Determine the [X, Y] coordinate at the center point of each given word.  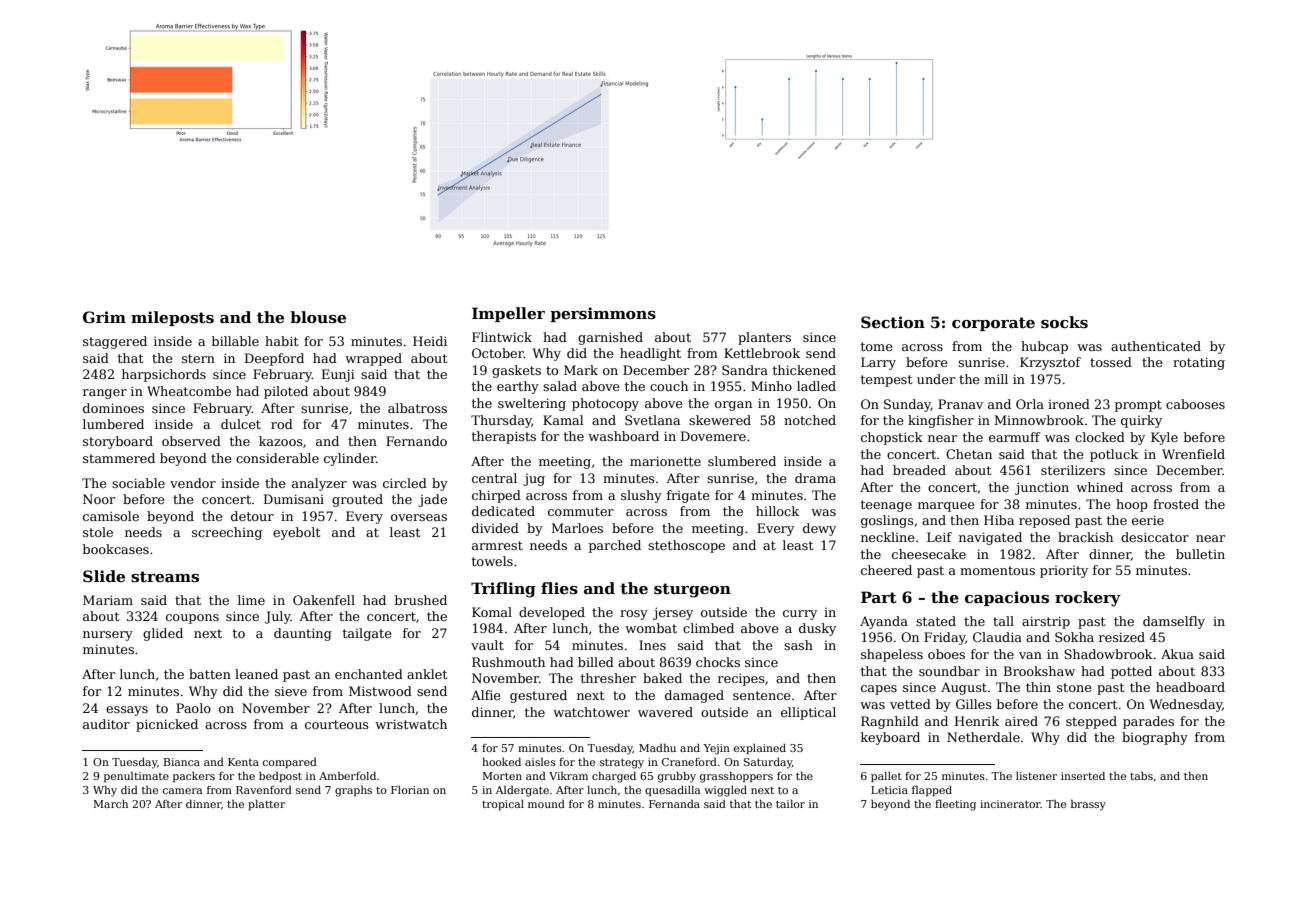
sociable [138, 483]
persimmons [603, 314]
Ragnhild [890, 722]
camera [183, 791]
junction [1042, 488]
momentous [997, 570]
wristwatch [411, 724]
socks [1064, 322]
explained [760, 749]
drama [815, 478]
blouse [318, 317]
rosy [634, 615]
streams [165, 576]
